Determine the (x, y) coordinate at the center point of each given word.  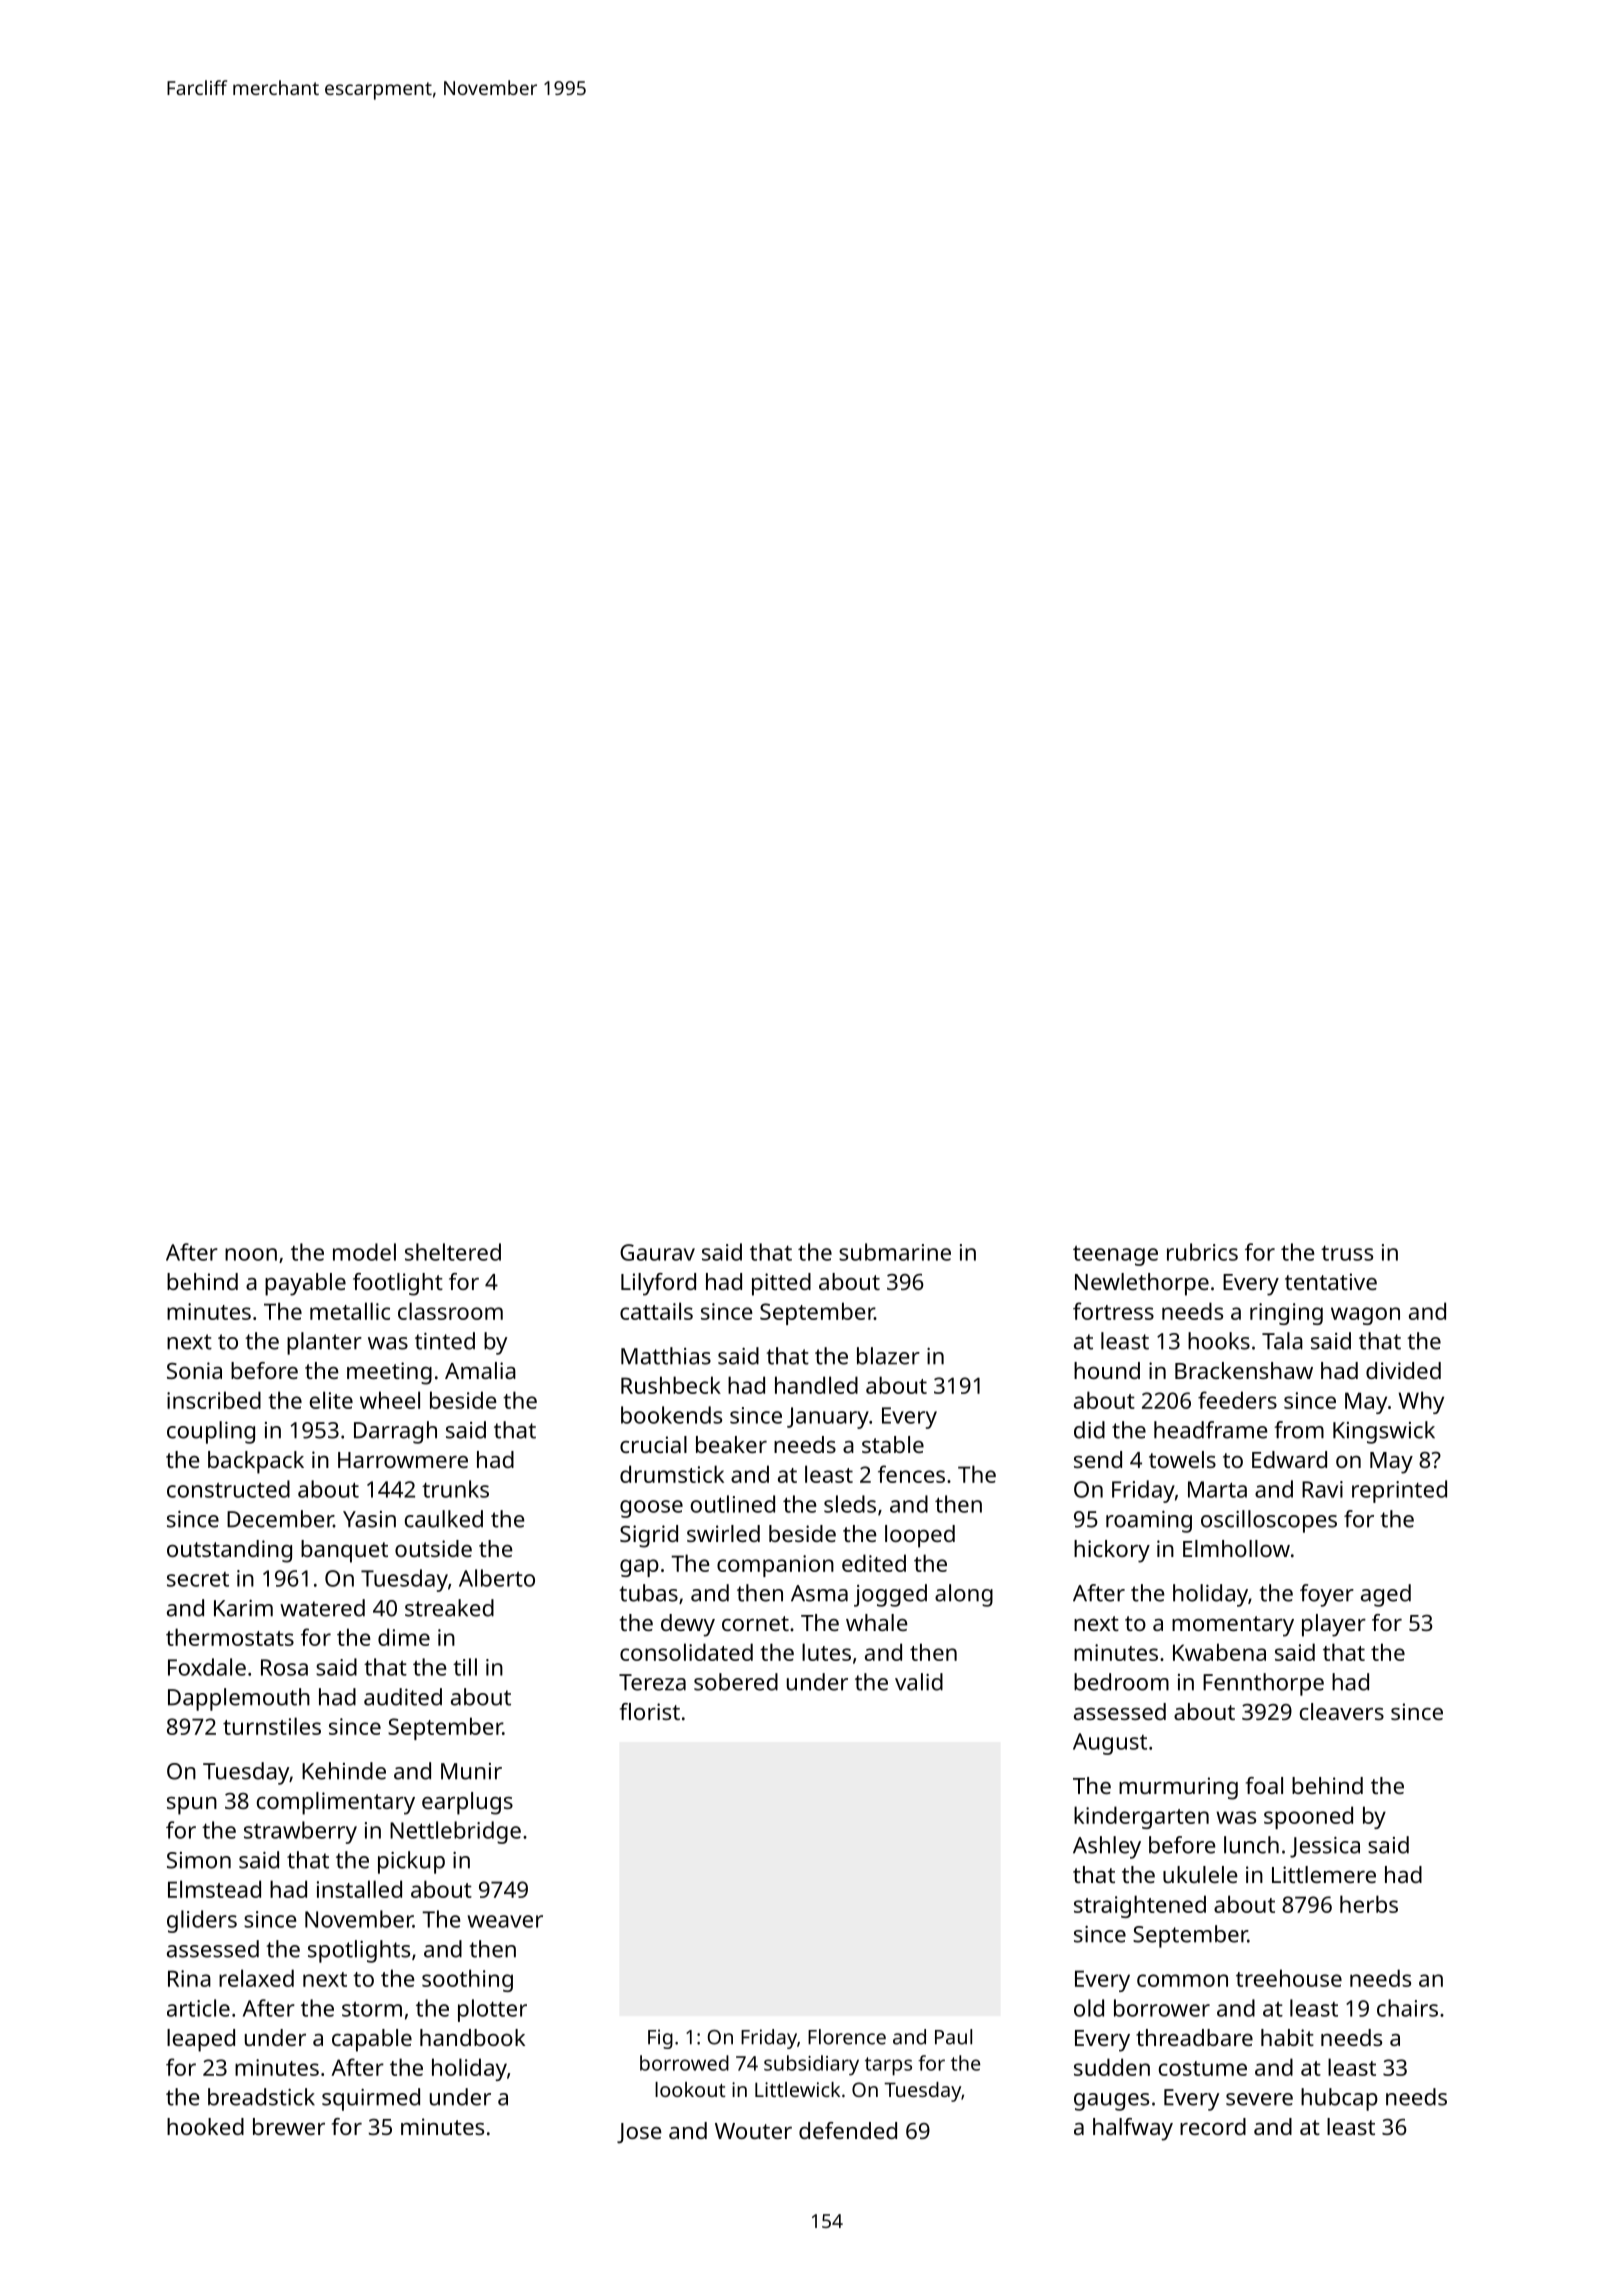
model (364, 1252)
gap (639, 1568)
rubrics (1202, 1252)
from (1299, 1430)
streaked (449, 1608)
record (1213, 2126)
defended (848, 2130)
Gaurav (657, 1252)
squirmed (371, 2099)
